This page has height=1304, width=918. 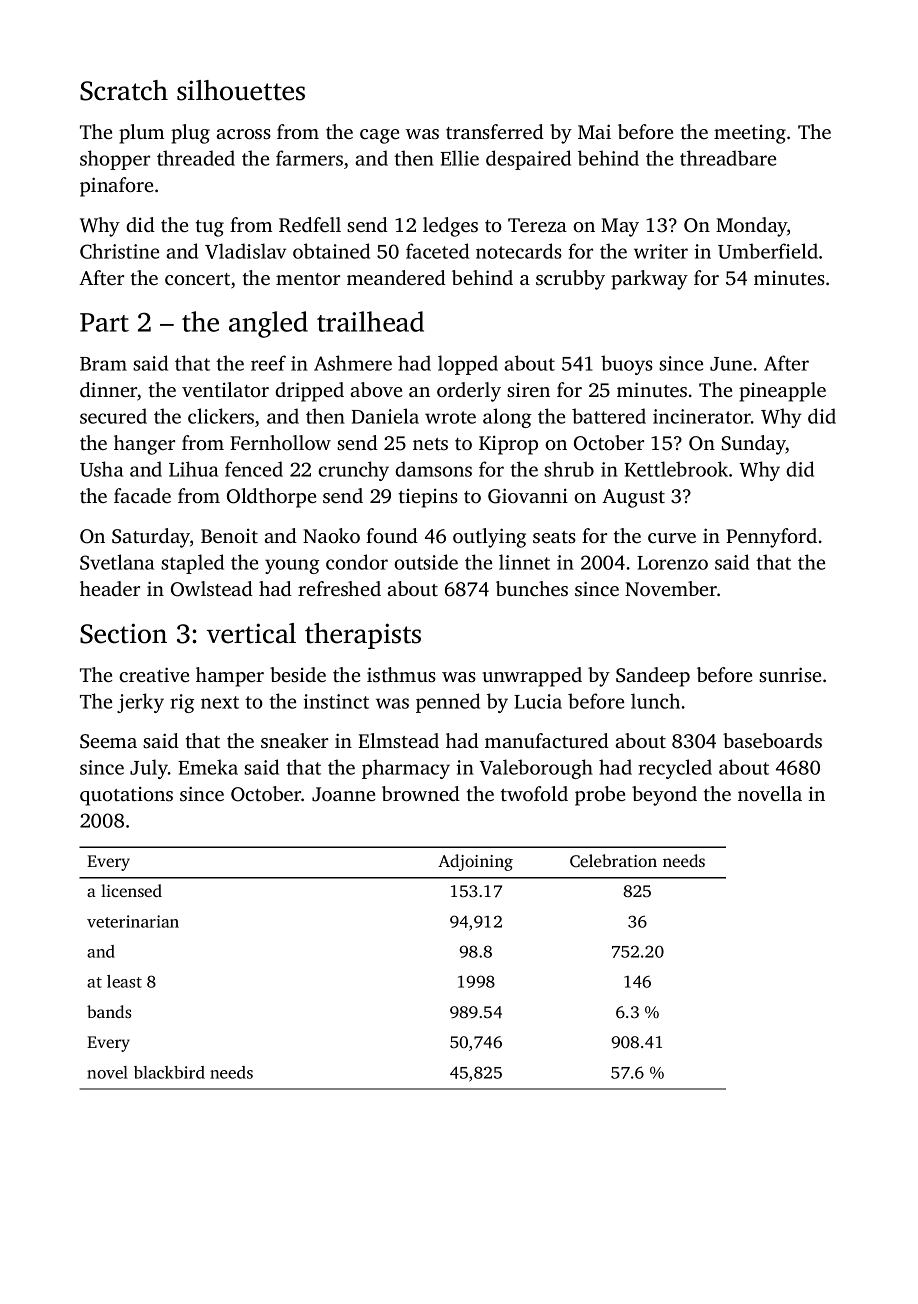 I want to click on Celebration, so click(x=613, y=861).
